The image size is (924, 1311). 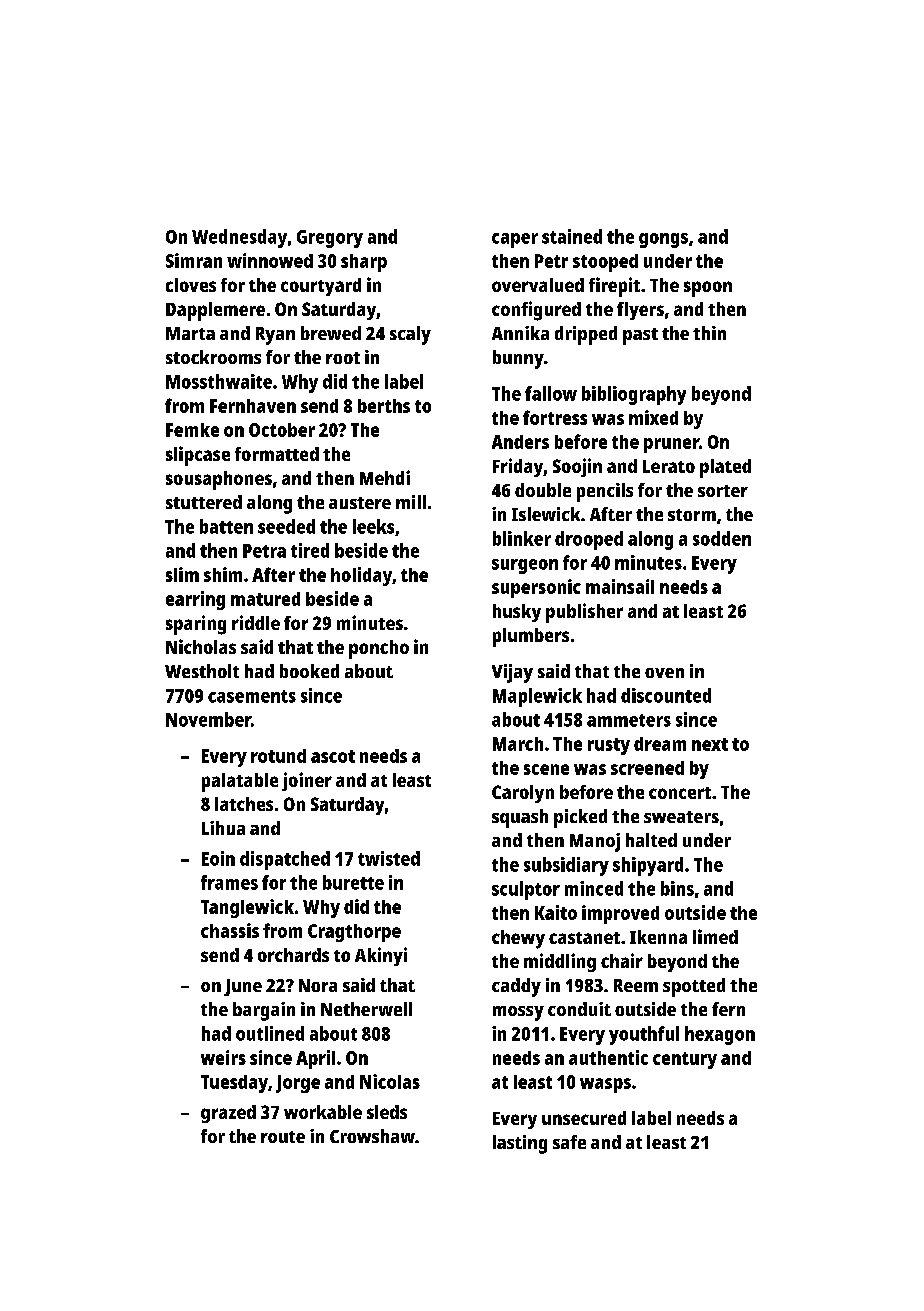 What do you see at coordinates (239, 238) in the document?
I see `Wednesday` at bounding box center [239, 238].
